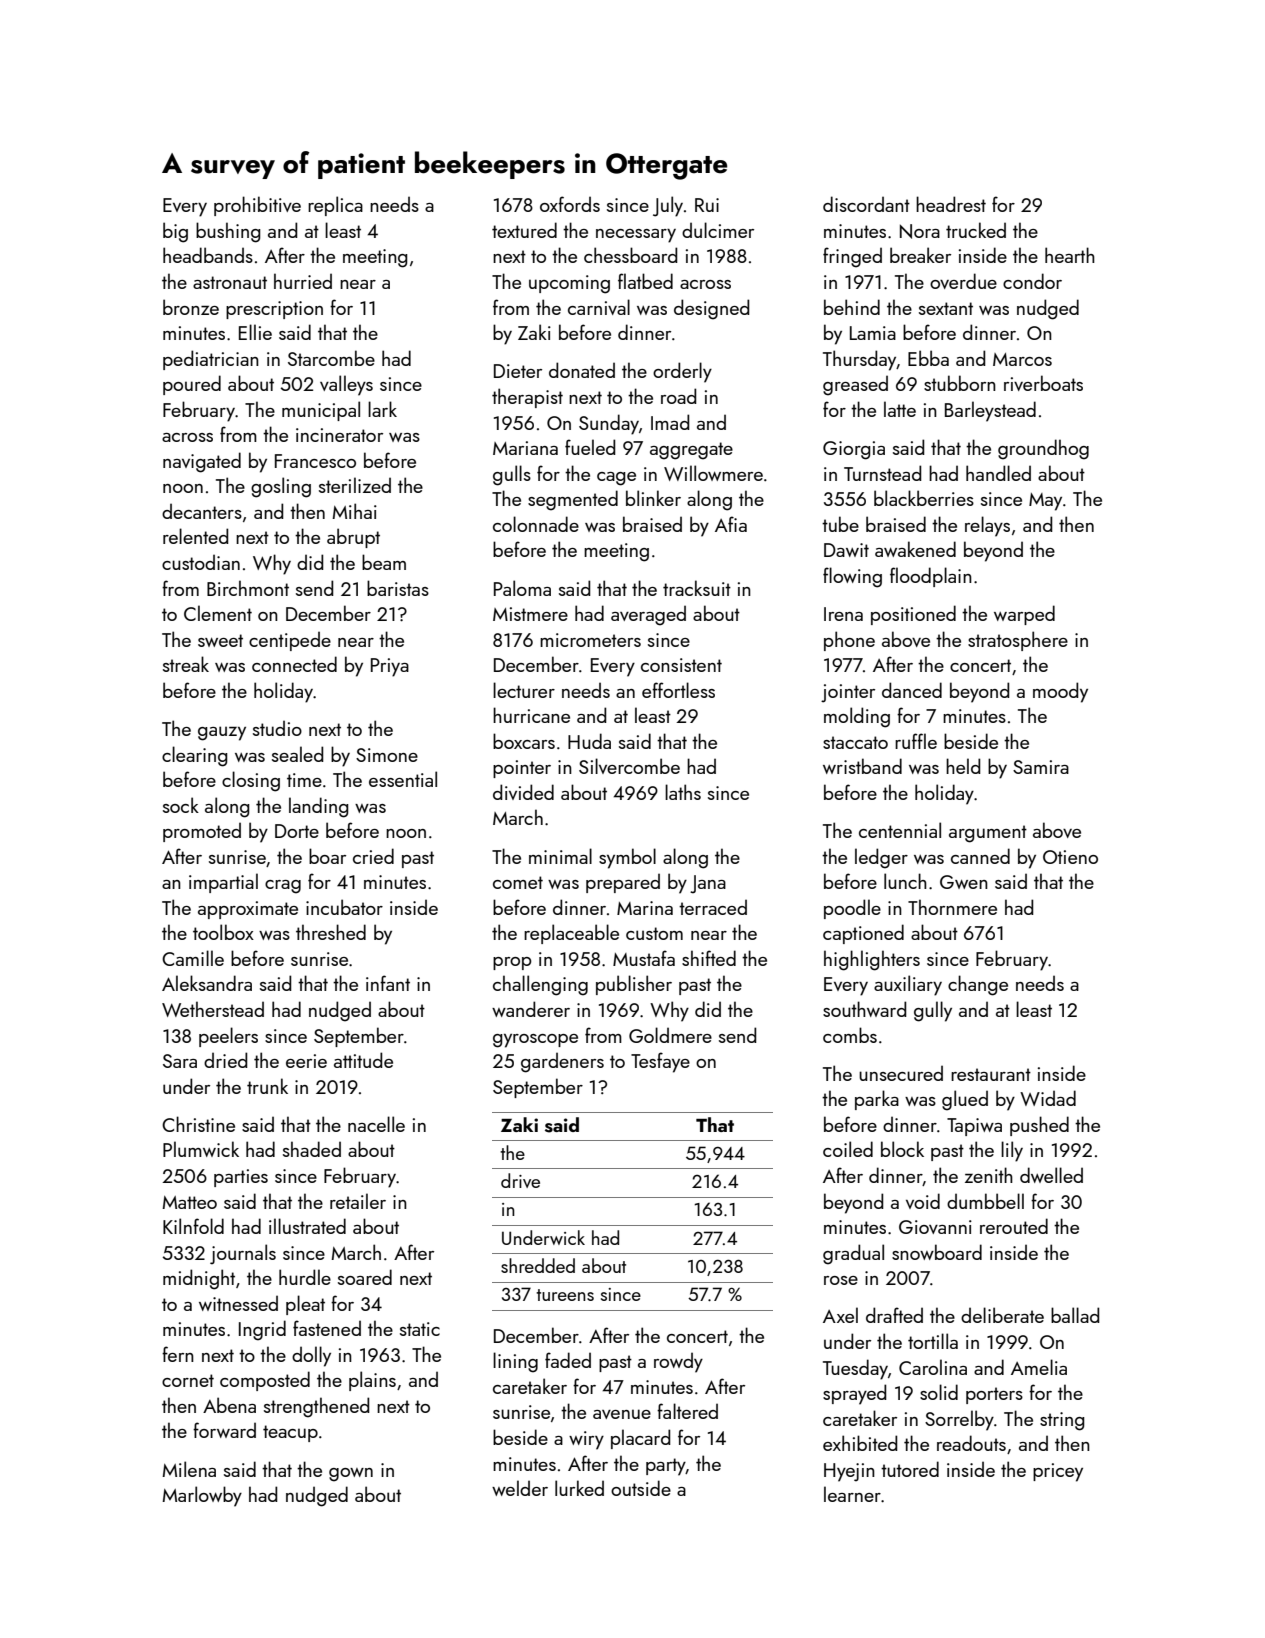 This page has width=1265, height=1638. I want to click on nacelle, so click(376, 1124).
